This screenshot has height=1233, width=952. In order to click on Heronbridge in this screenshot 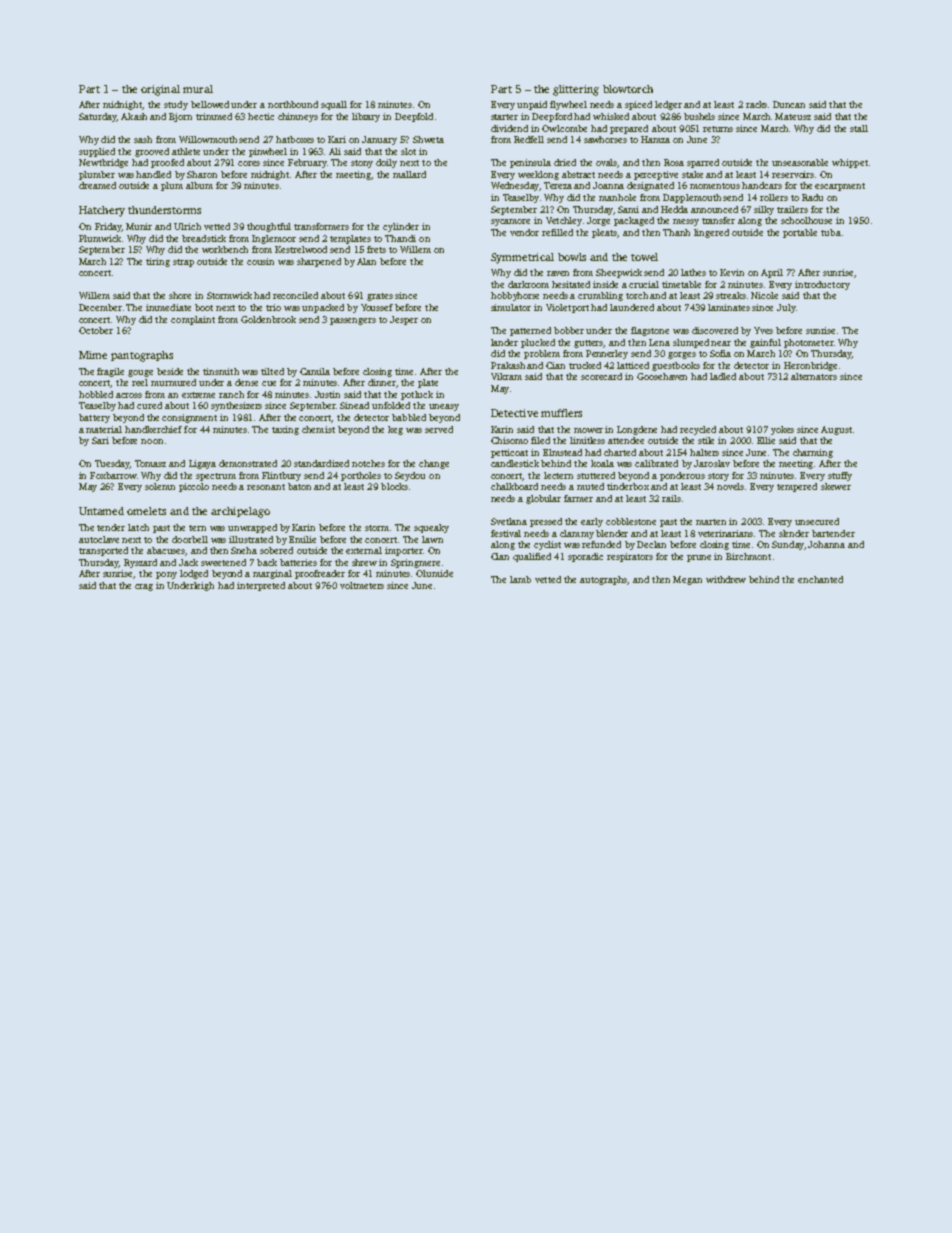, I will do `click(810, 366)`.
